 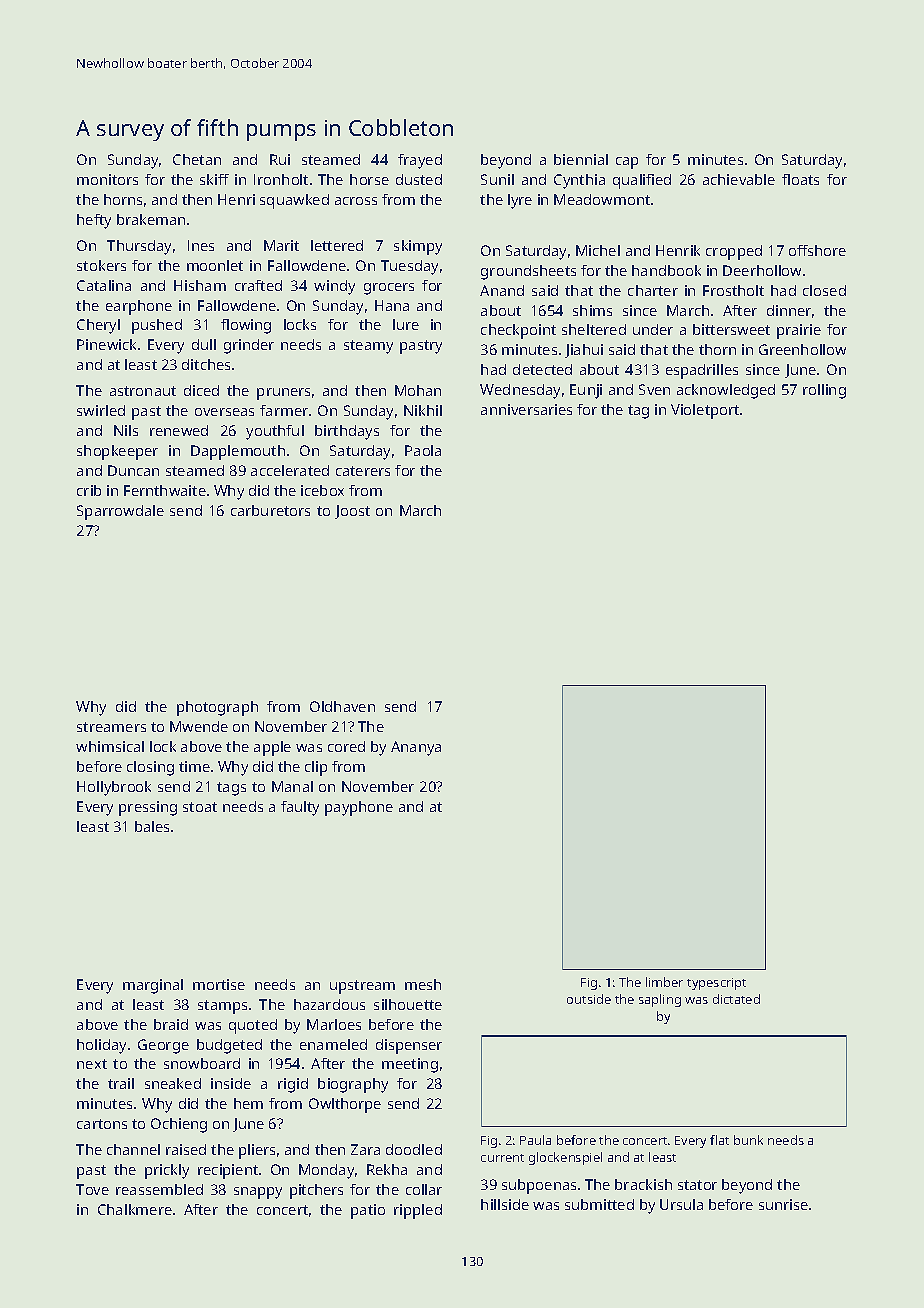 I want to click on Chetan, so click(x=197, y=159).
